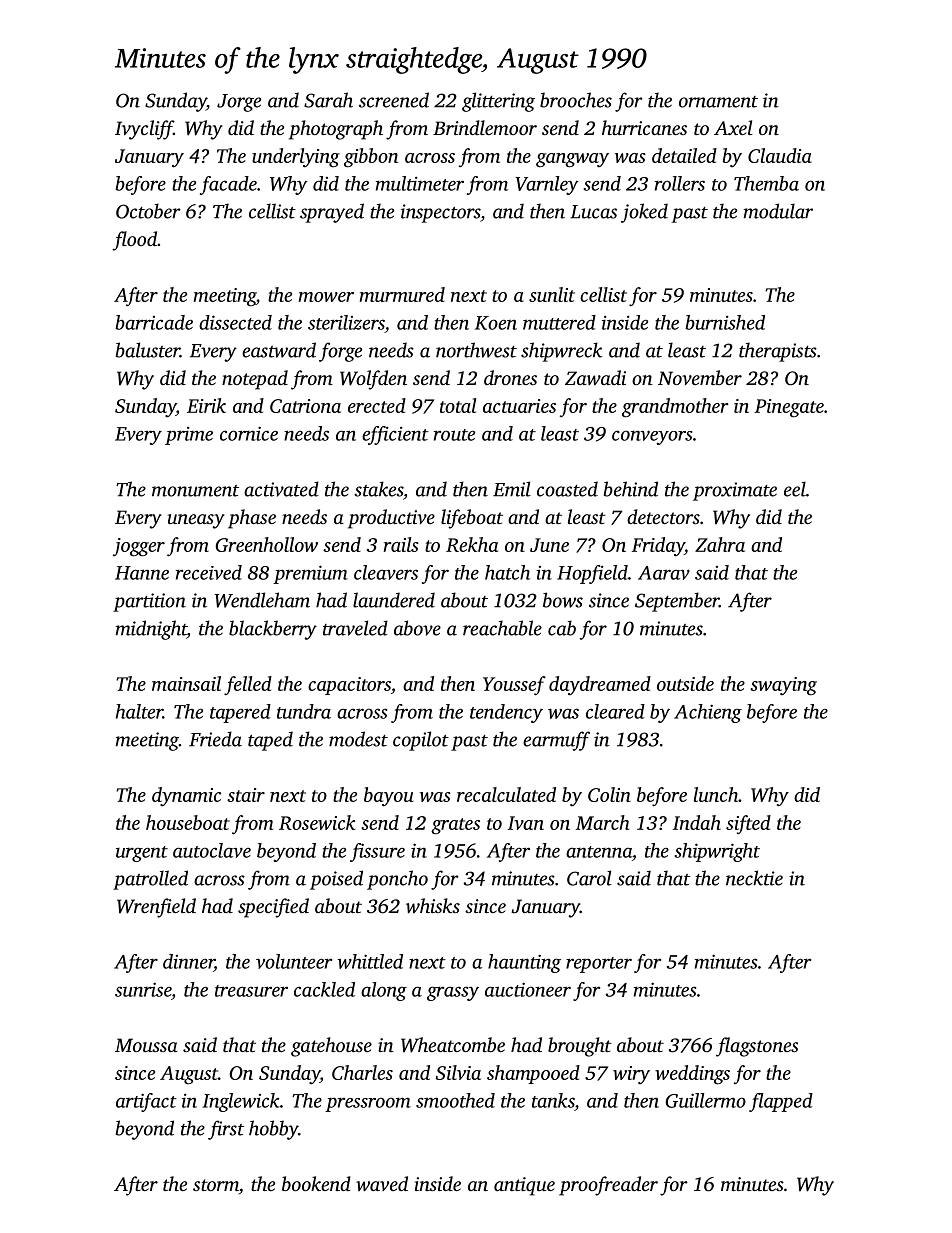  What do you see at coordinates (216, 1185) in the screenshot?
I see `storm` at bounding box center [216, 1185].
